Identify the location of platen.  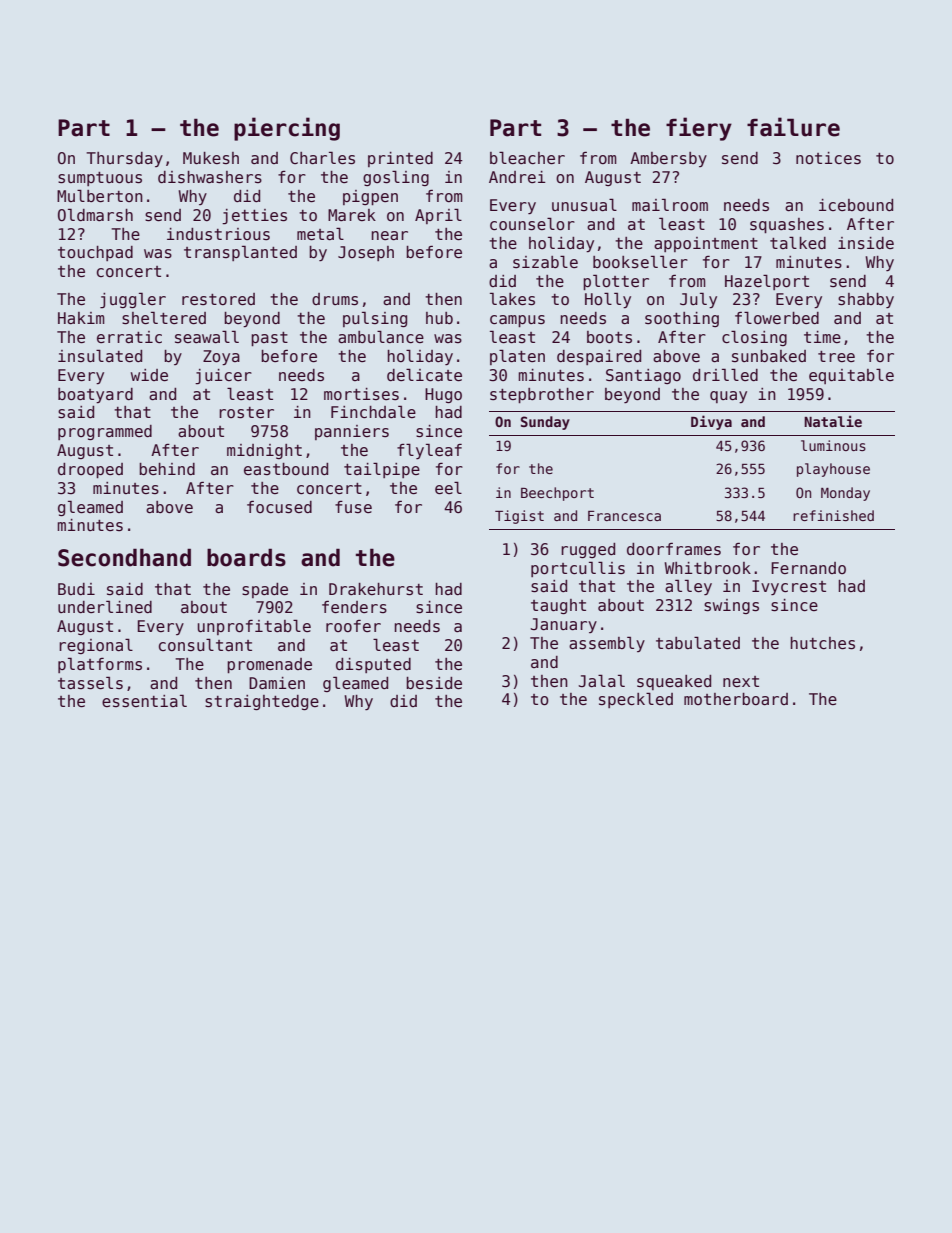
(517, 357).
